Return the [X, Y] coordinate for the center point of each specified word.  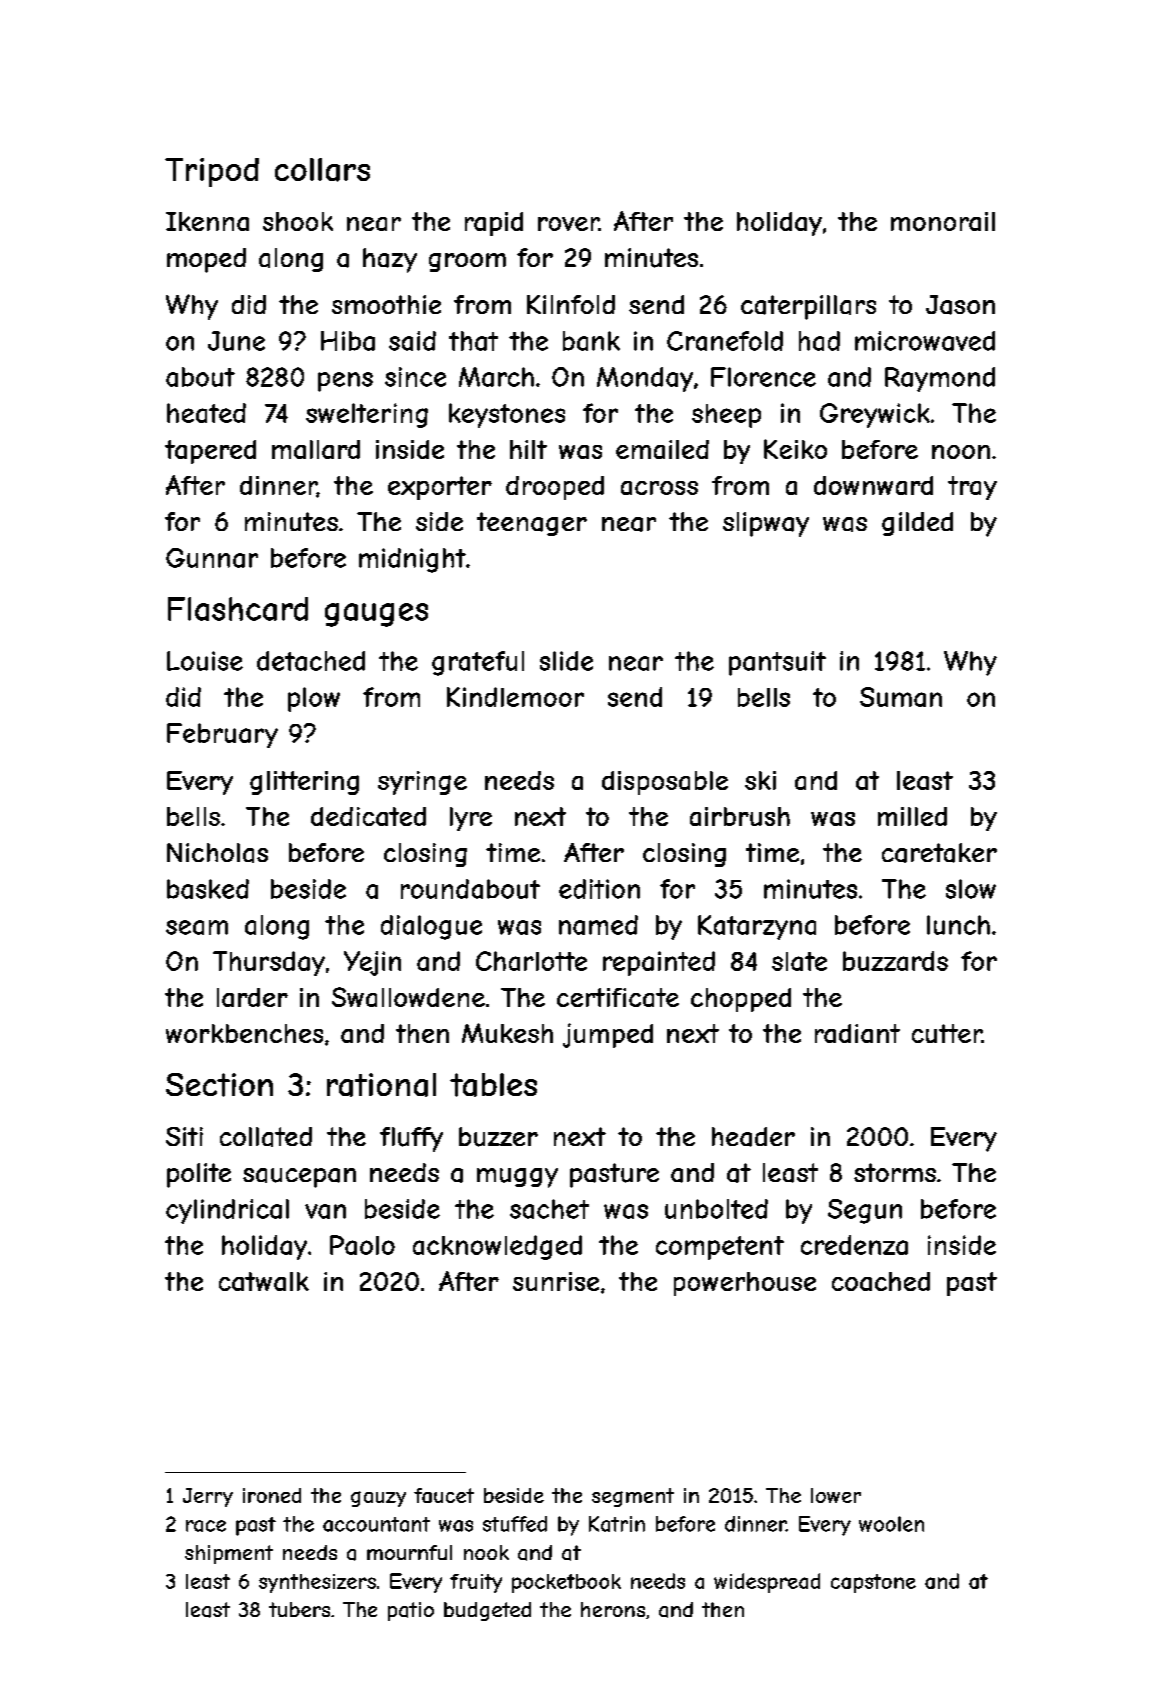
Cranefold [725, 341]
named [598, 925]
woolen [891, 1524]
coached [881, 1281]
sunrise [556, 1281]
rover [568, 224]
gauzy [378, 1499]
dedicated [368, 816]
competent [720, 1248]
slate [799, 961]
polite [199, 1175]
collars [322, 170]
